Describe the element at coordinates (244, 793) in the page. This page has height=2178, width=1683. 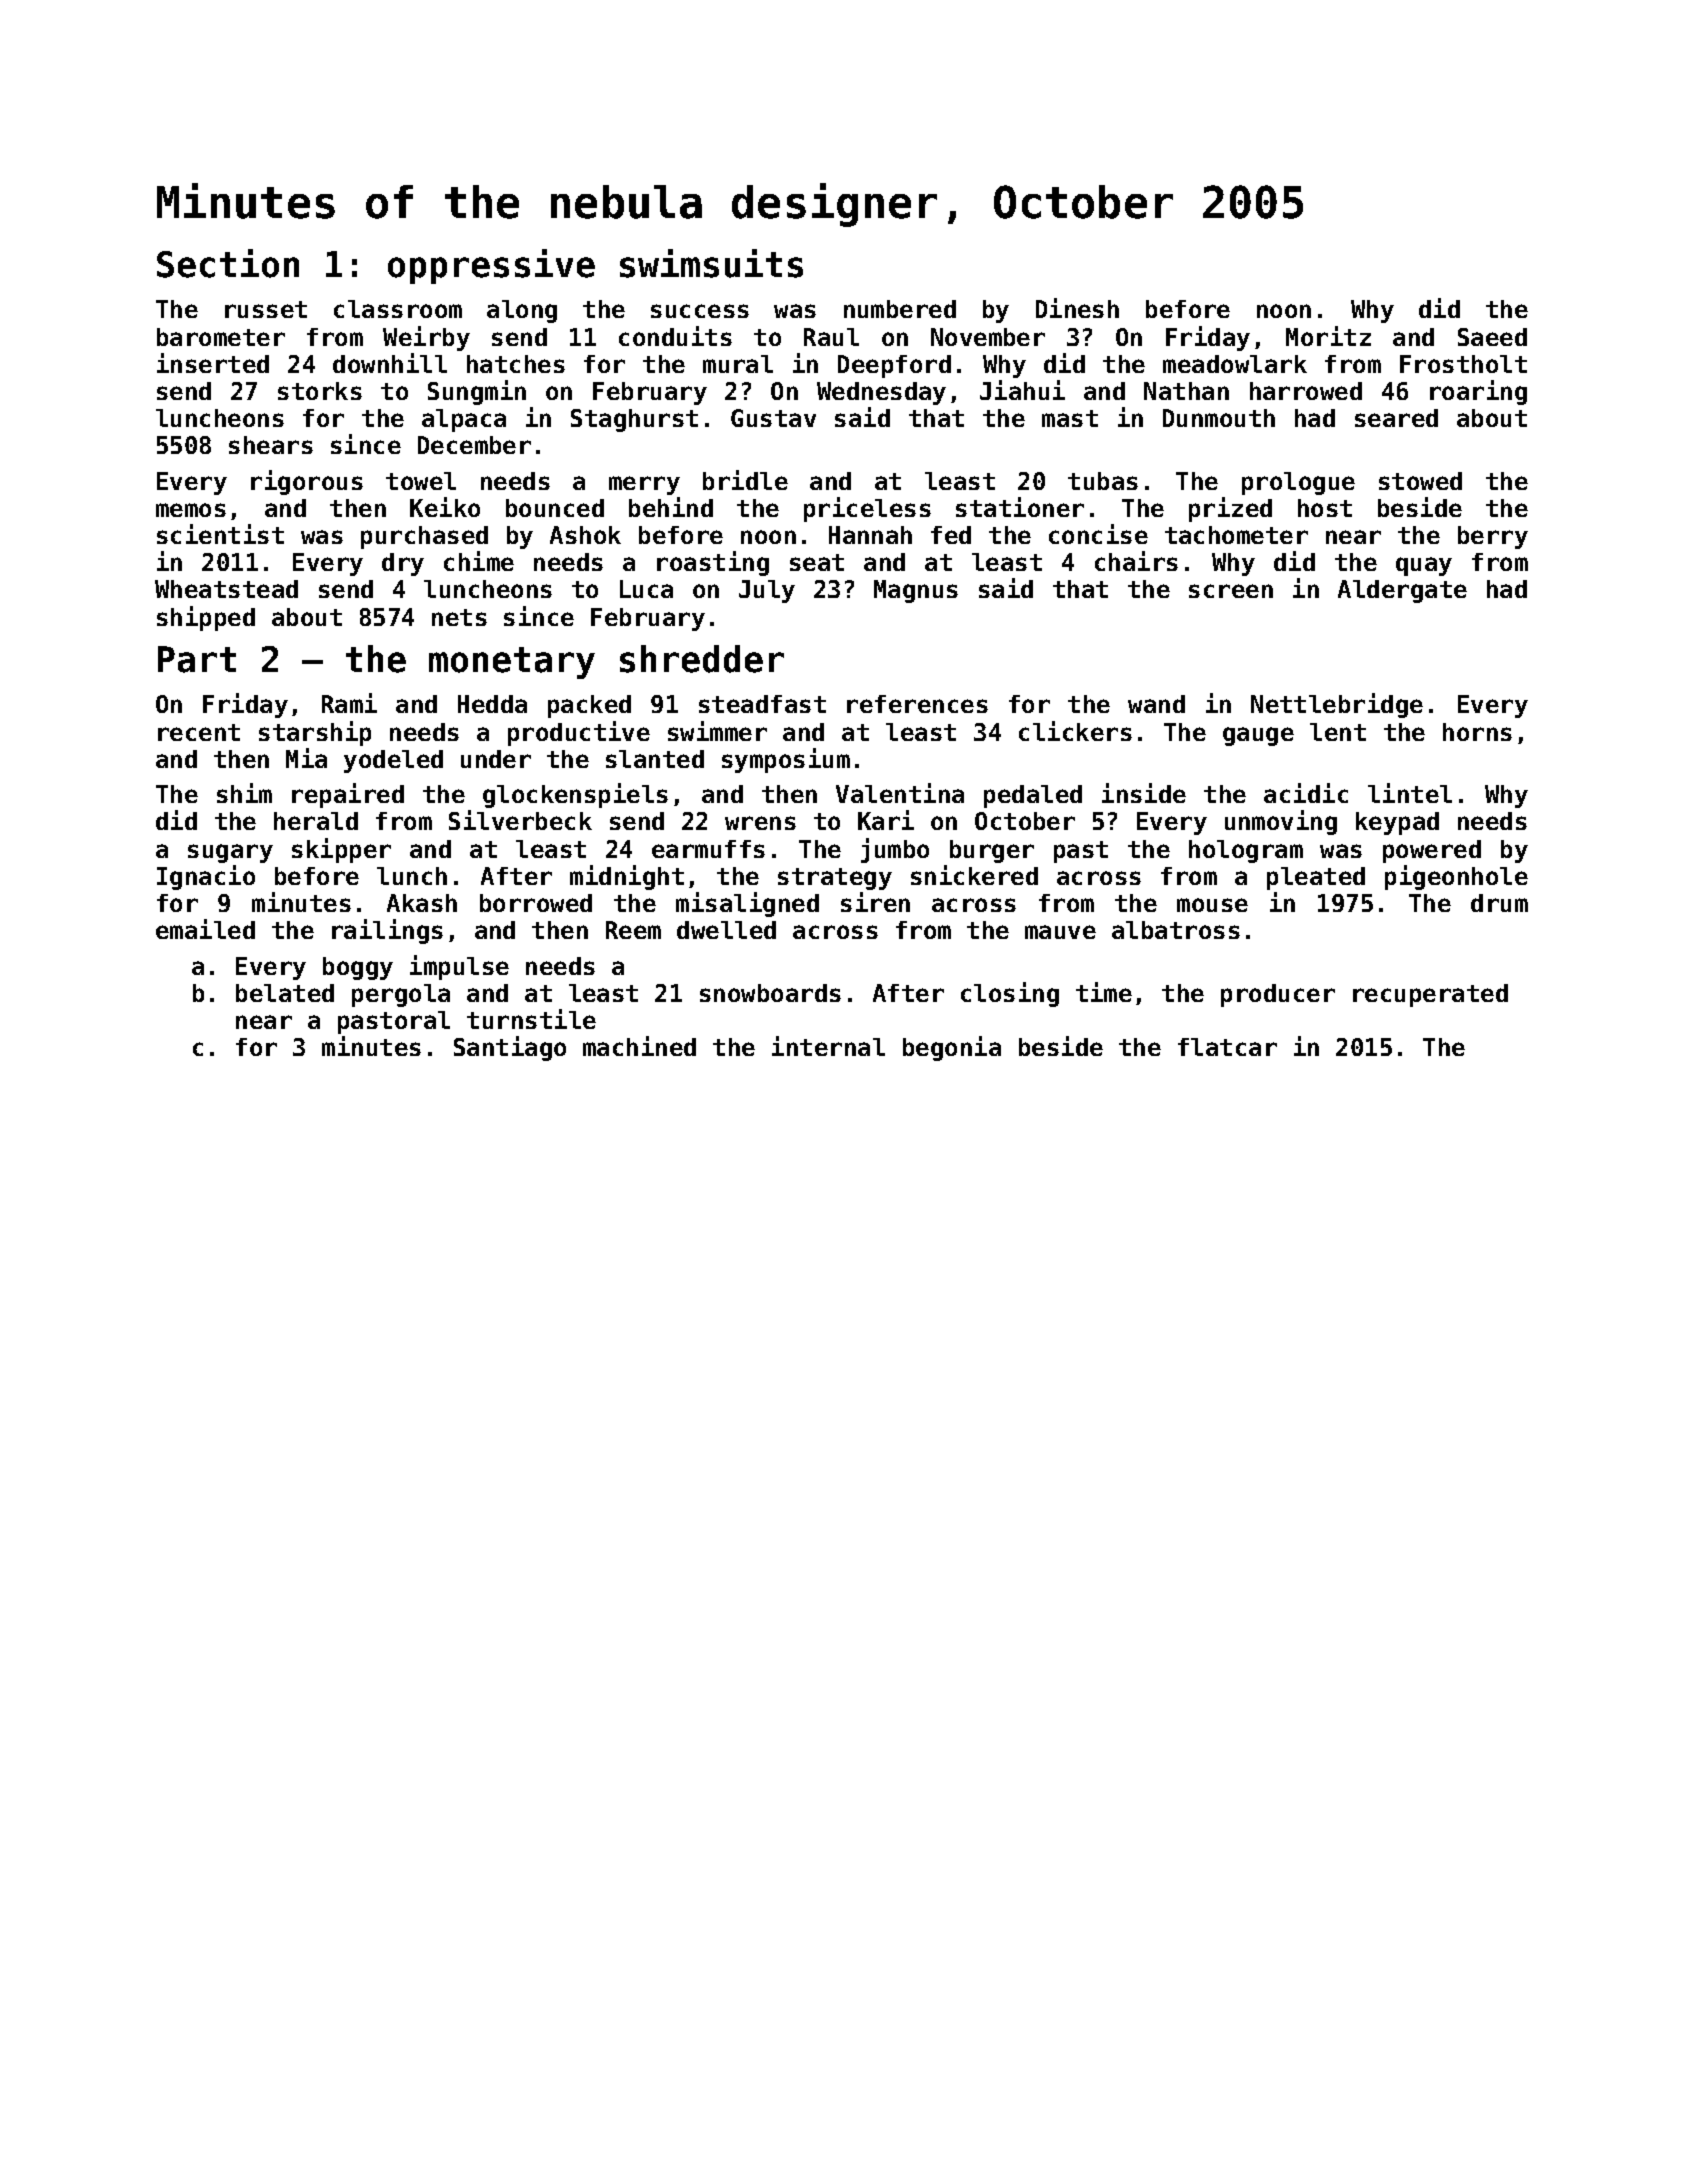
I see `shim` at that location.
